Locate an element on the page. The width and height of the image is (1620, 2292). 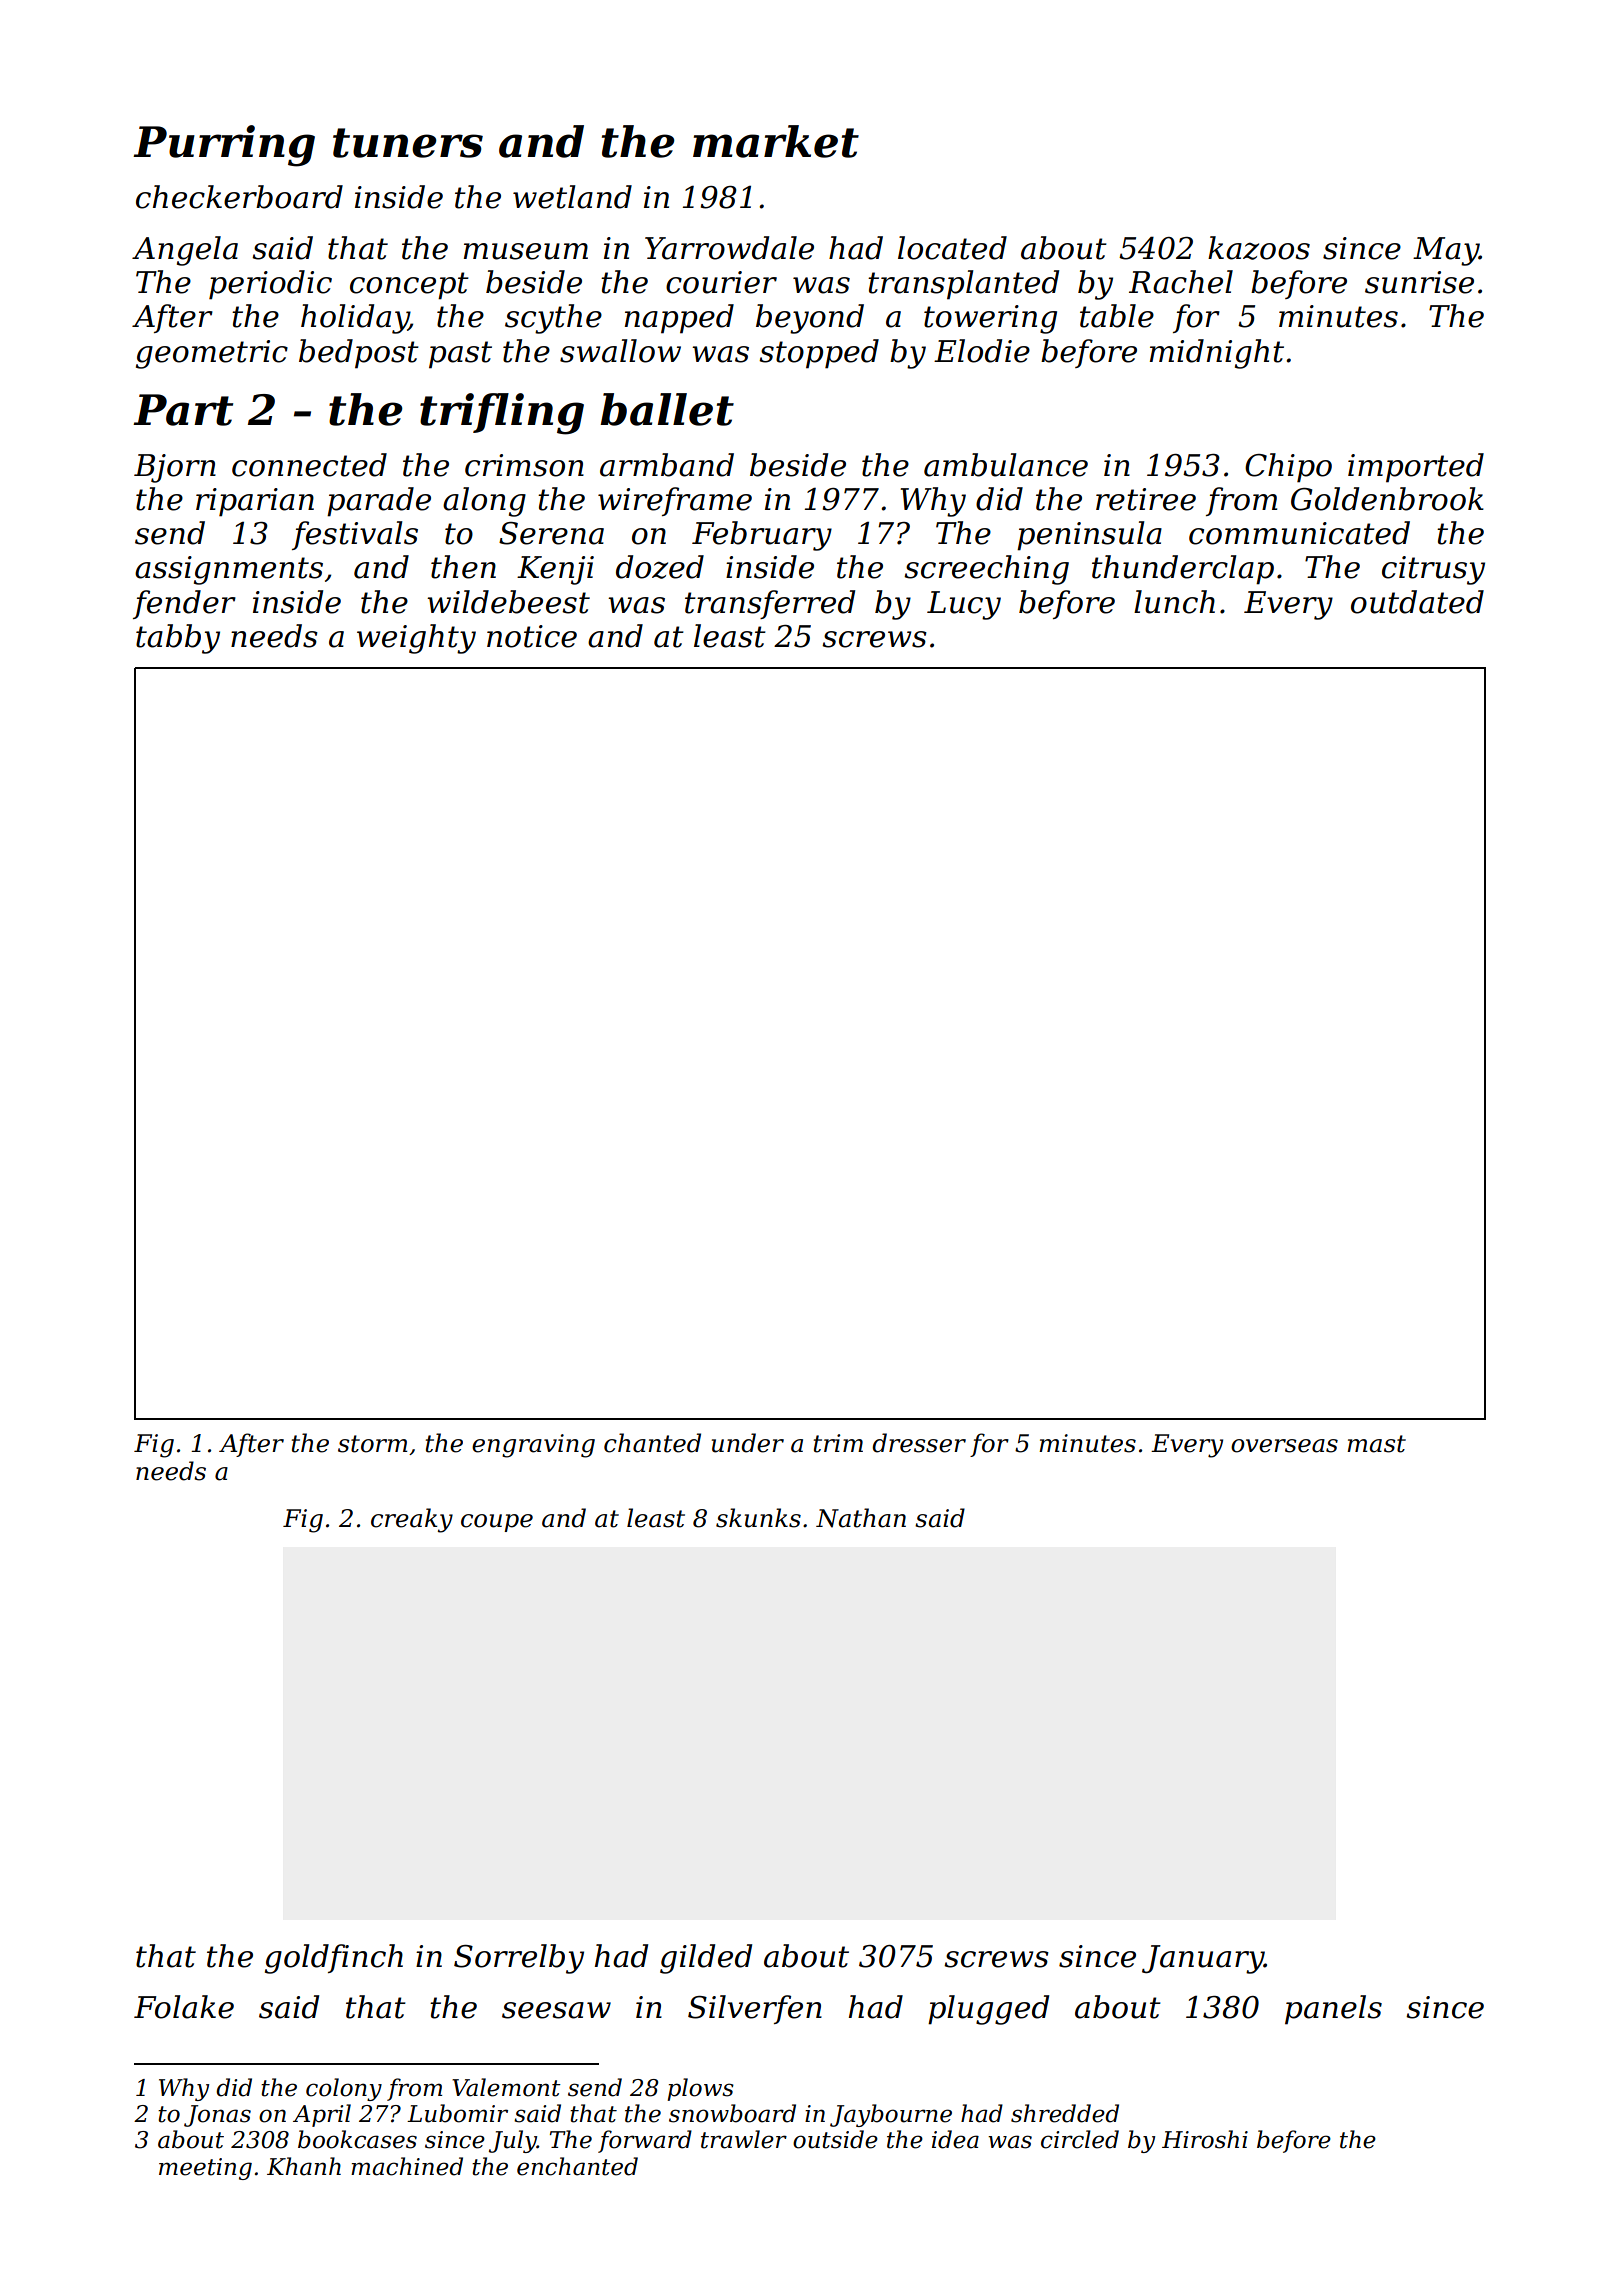
overseas is located at coordinates (1284, 1446).
